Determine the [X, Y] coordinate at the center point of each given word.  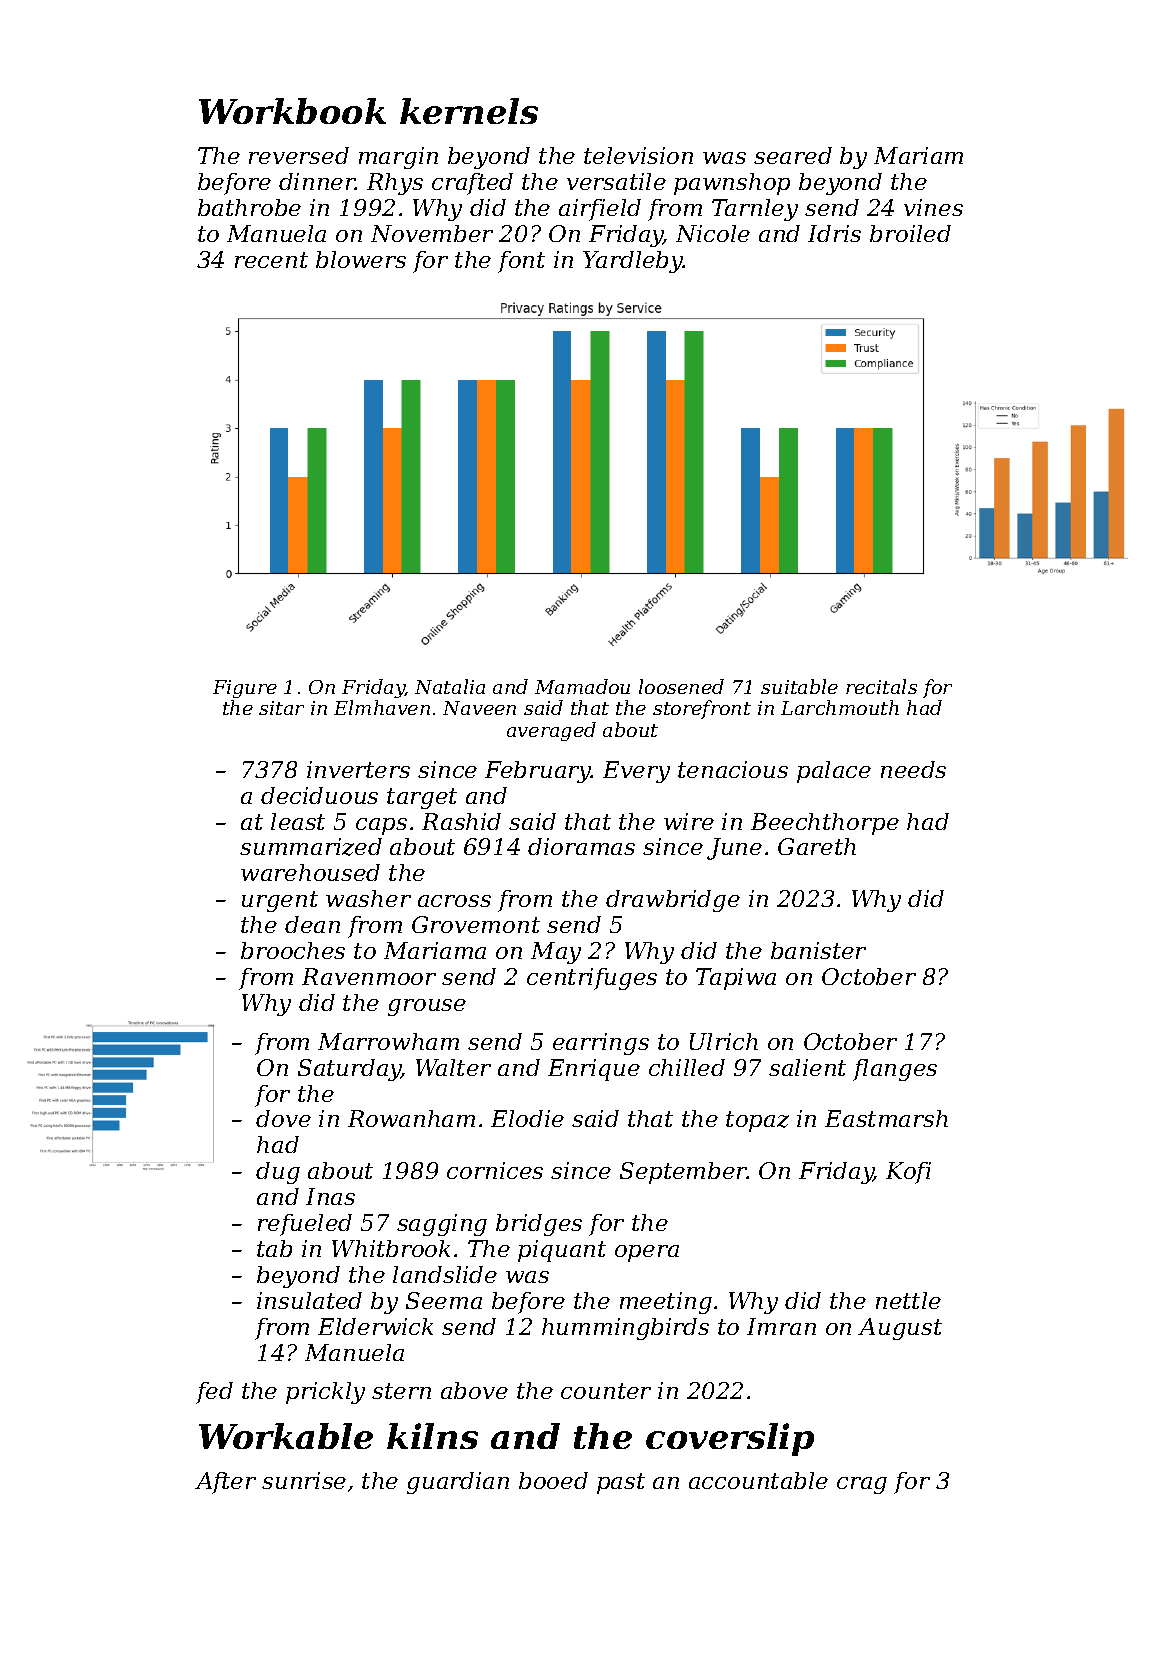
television [638, 155]
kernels [469, 111]
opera [647, 1253]
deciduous [319, 795]
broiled [910, 233]
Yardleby [633, 262]
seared [793, 155]
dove [283, 1118]
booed [553, 1480]
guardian [458, 1483]
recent [271, 260]
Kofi [908, 1173]
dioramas [581, 846]
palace [834, 772]
